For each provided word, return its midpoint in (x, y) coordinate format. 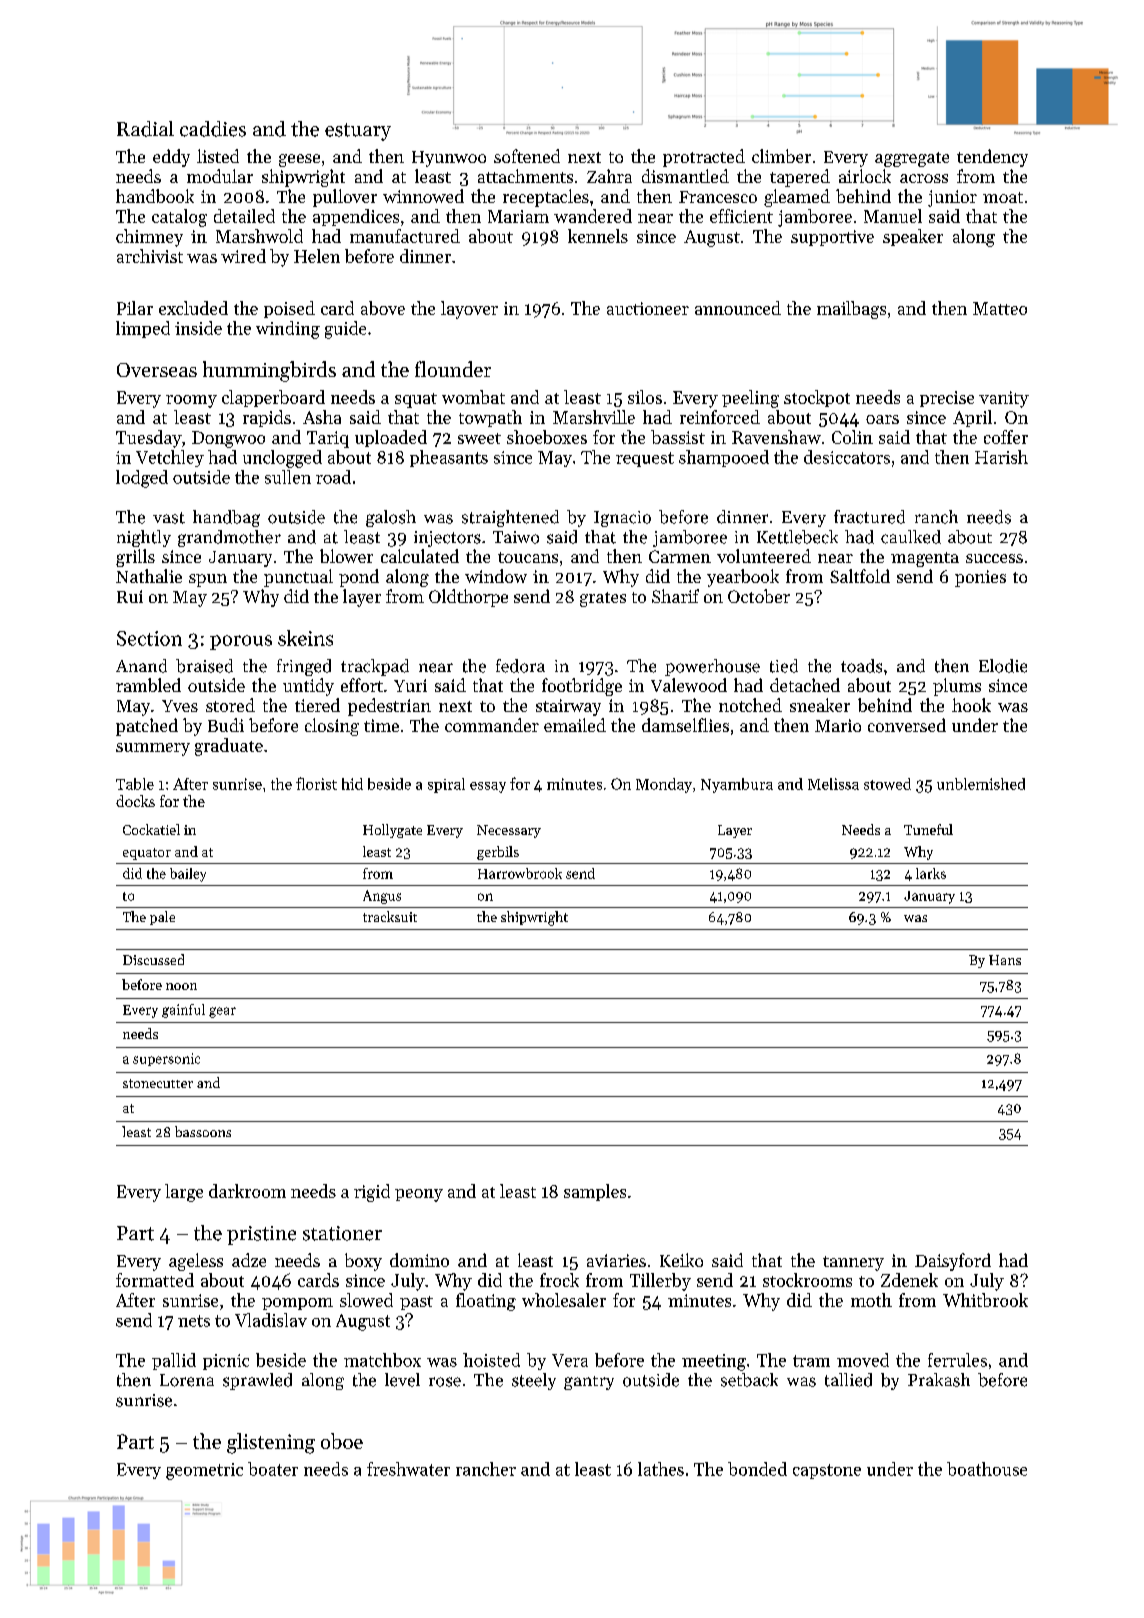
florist (316, 783)
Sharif (675, 596)
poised (289, 309)
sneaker (820, 705)
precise (947, 399)
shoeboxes (547, 437)
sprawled (257, 1381)
